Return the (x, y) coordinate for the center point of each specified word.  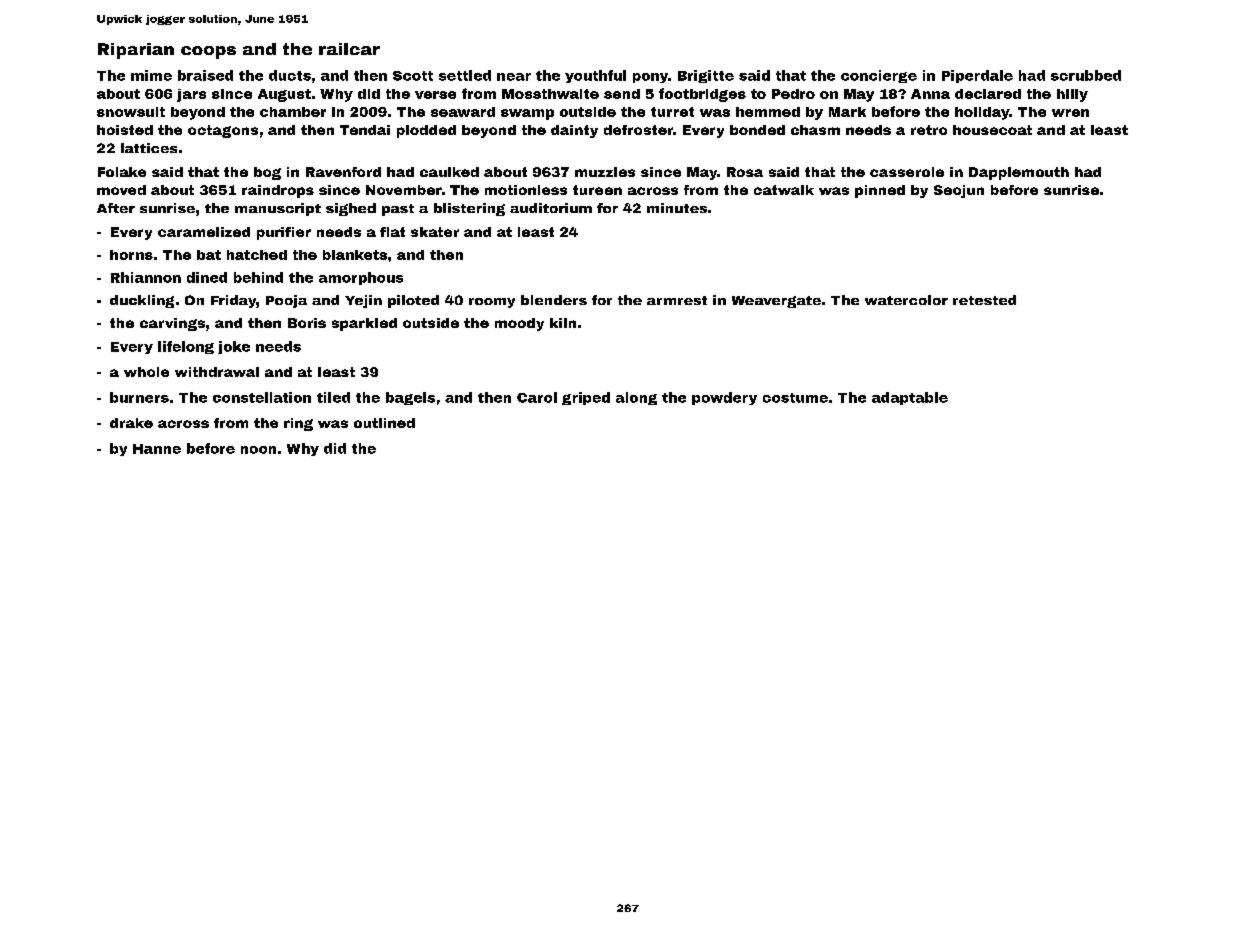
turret (672, 112)
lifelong (186, 347)
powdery (724, 398)
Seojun (959, 191)
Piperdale (977, 76)
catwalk (784, 190)
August (284, 95)
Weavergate (776, 302)
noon (258, 450)
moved (121, 190)
